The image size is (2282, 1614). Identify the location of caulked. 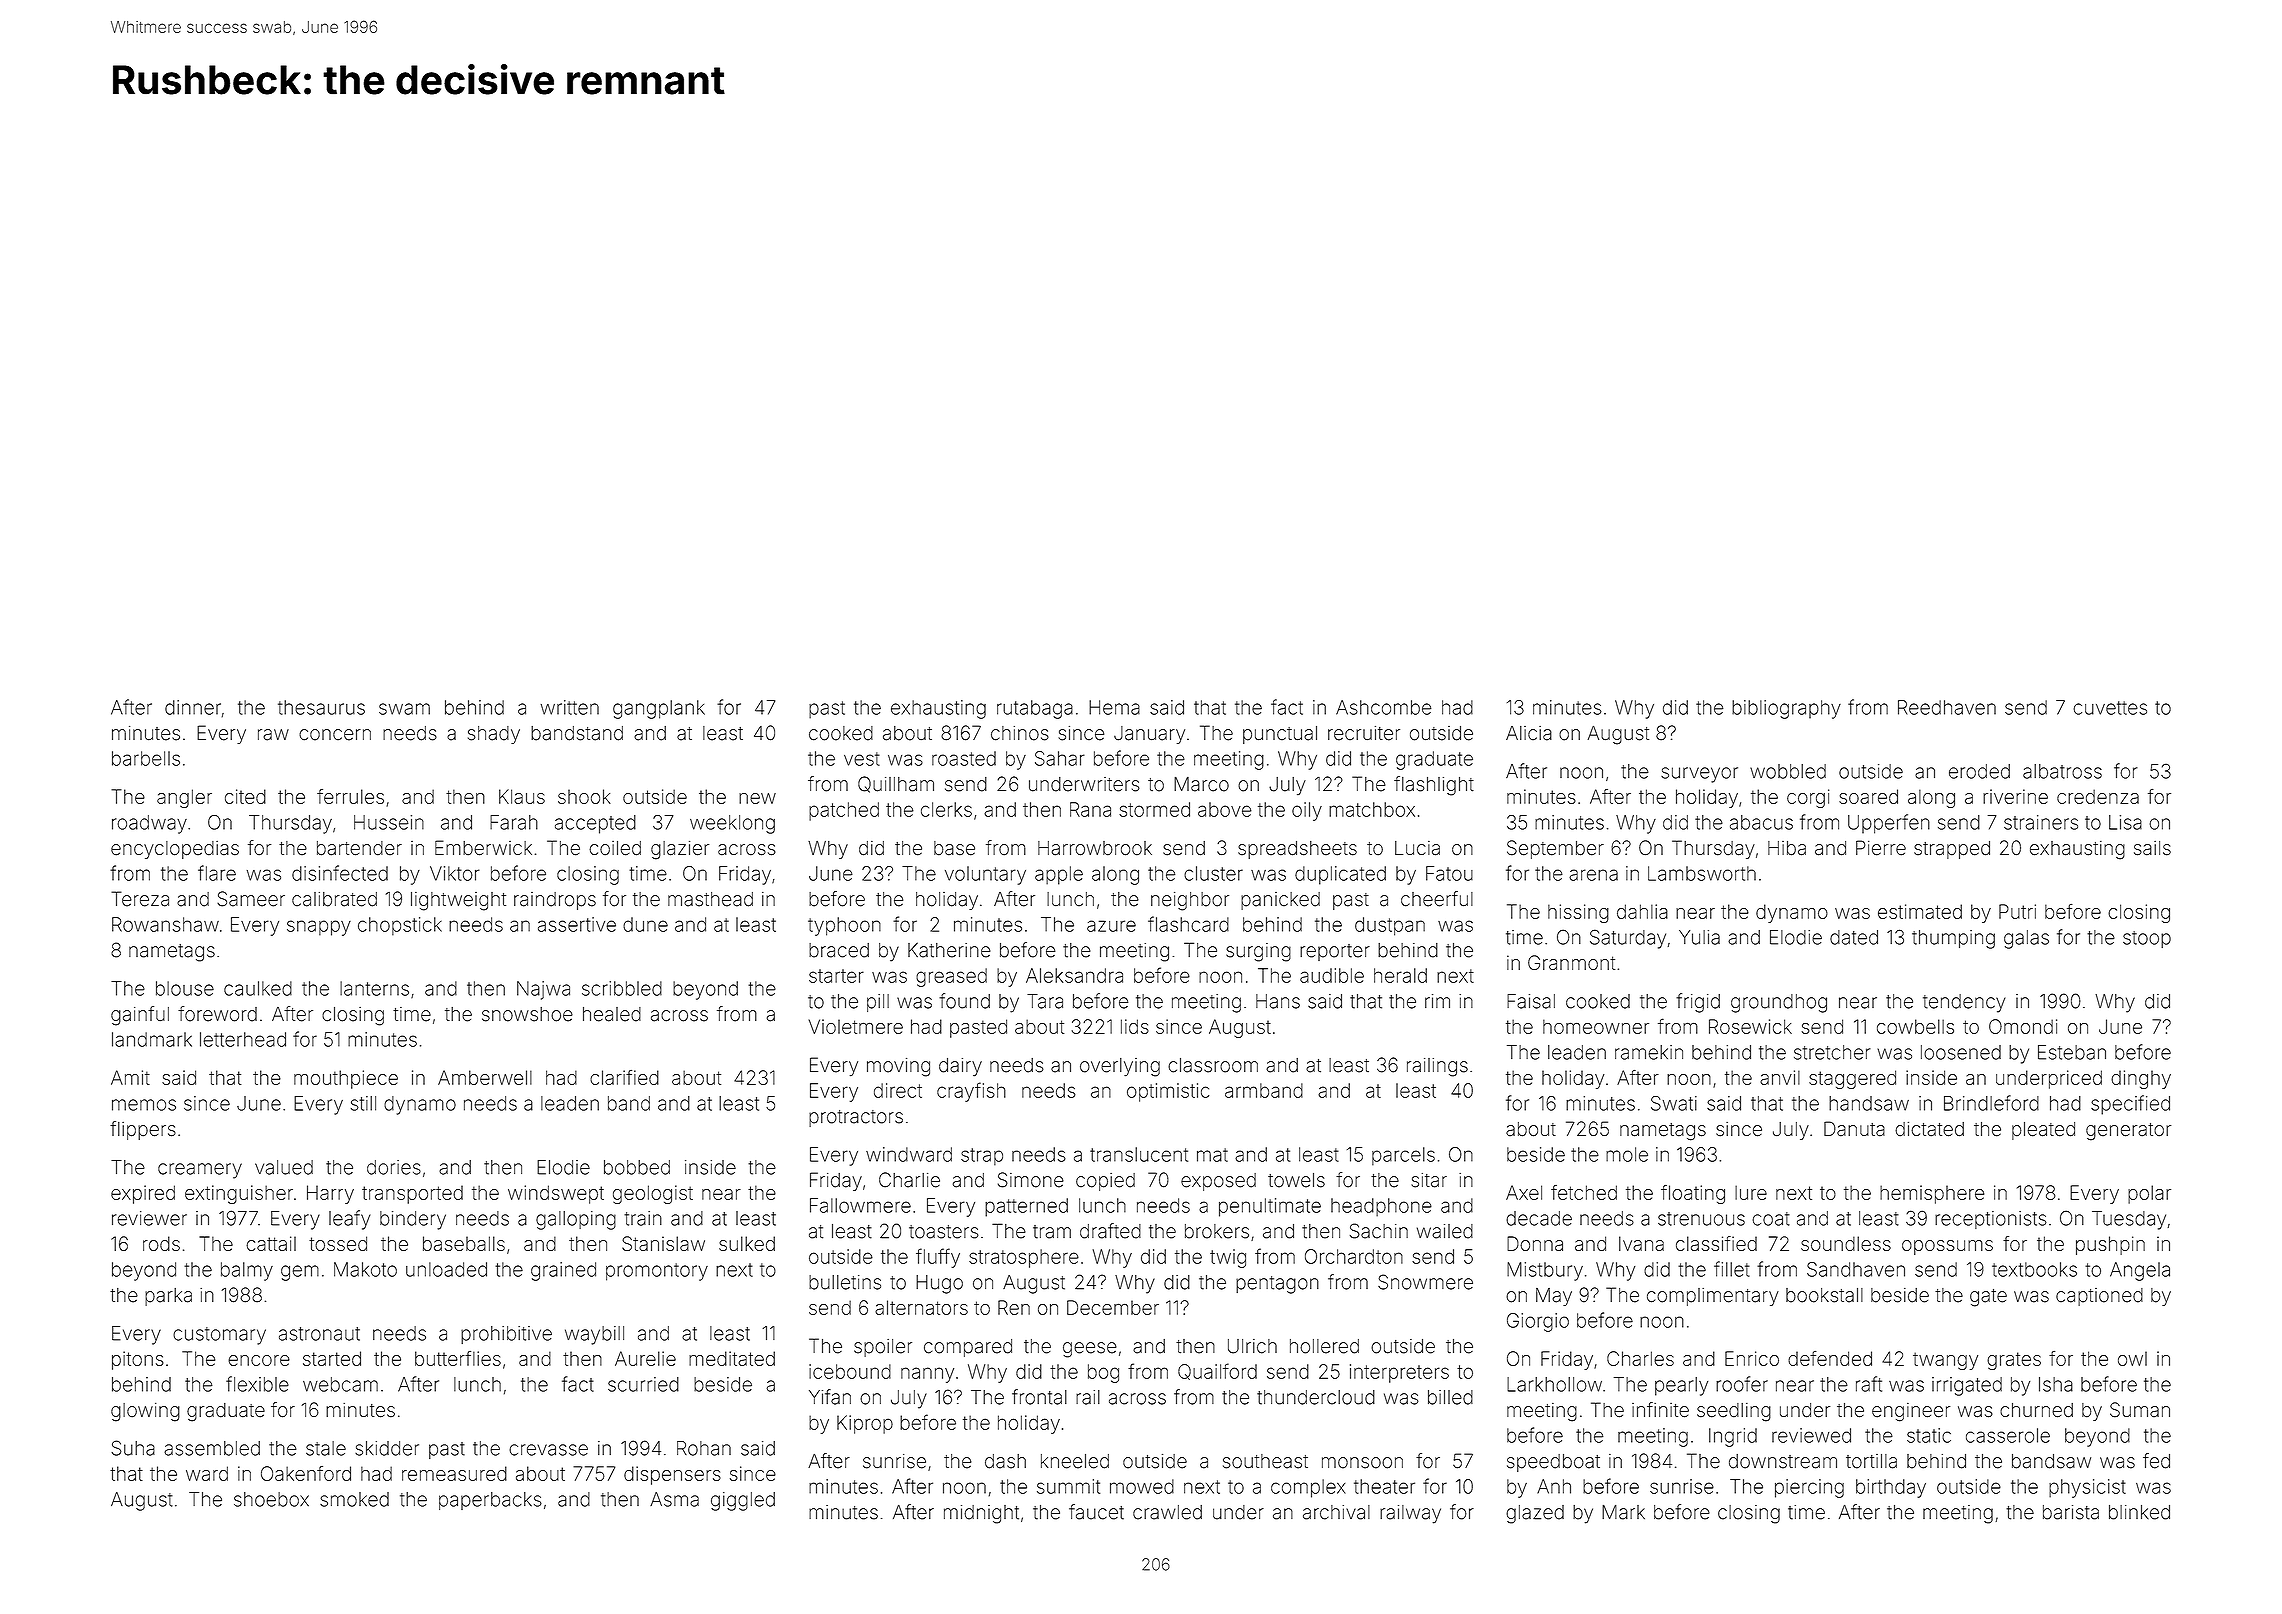
(258, 988).
